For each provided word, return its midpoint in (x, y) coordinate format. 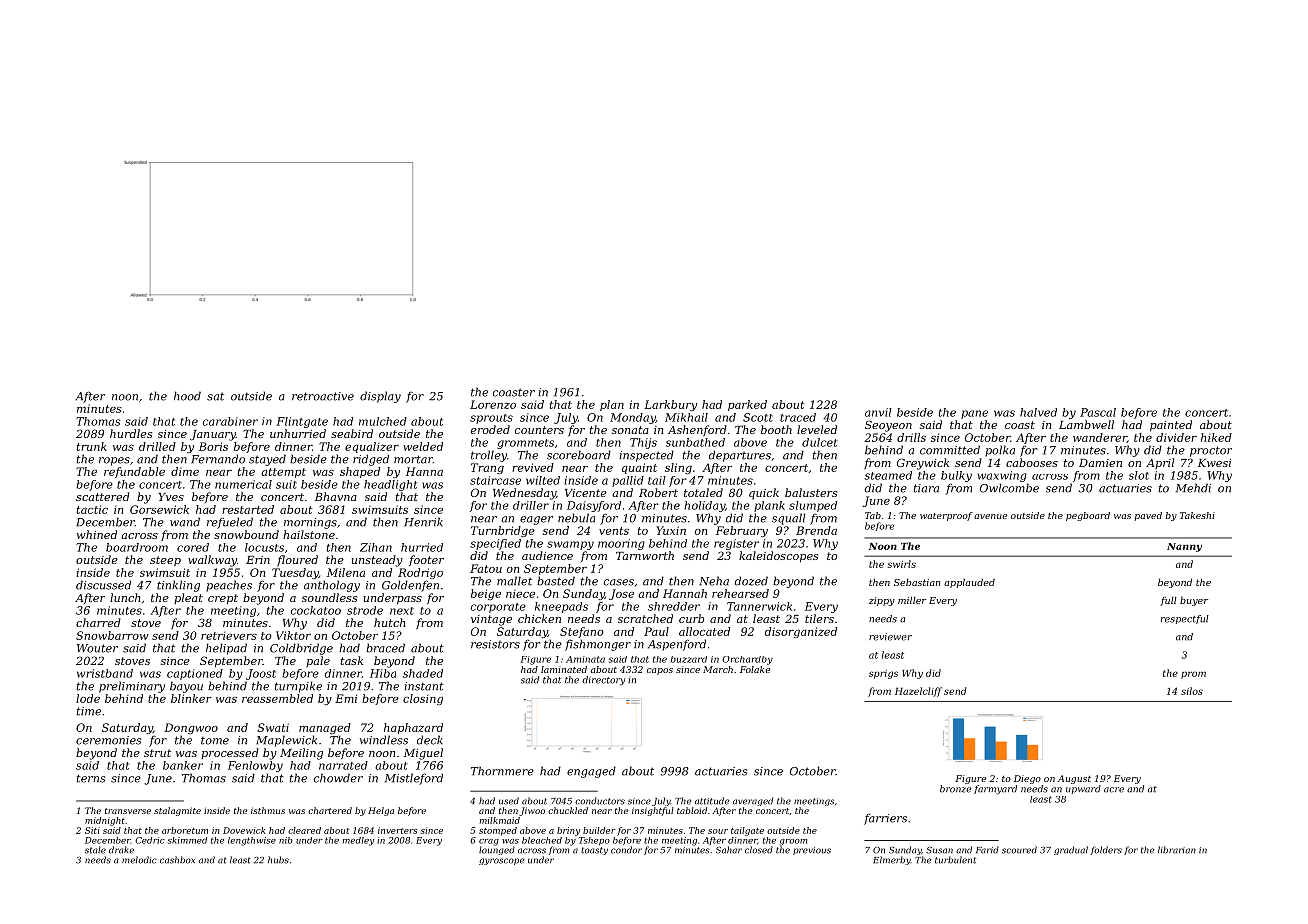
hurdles (131, 433)
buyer (1194, 601)
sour (718, 831)
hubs (278, 860)
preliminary (132, 687)
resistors (495, 644)
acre (1114, 790)
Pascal (1098, 412)
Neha (714, 581)
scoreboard (579, 455)
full (1168, 601)
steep (165, 561)
